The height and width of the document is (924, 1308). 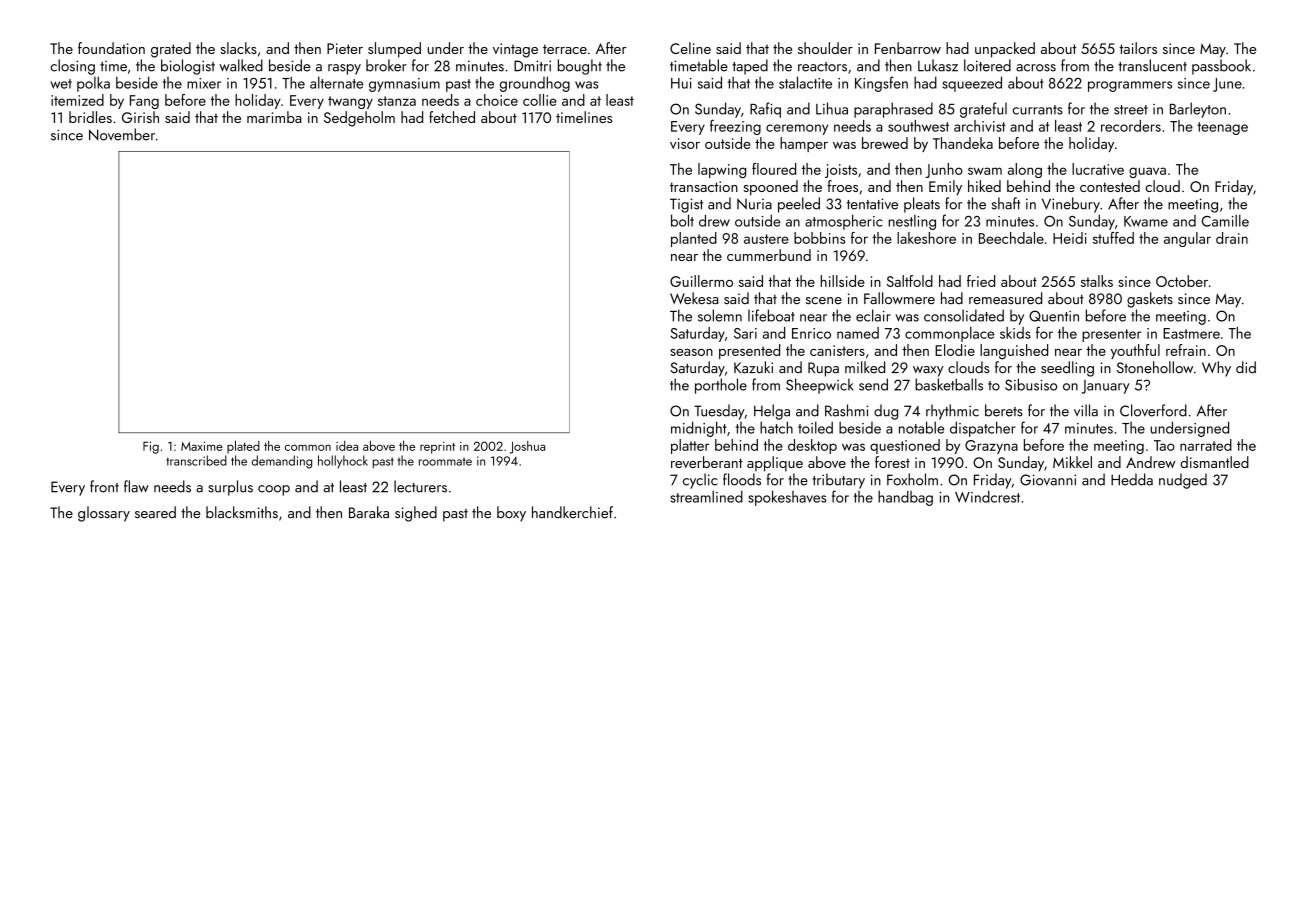 I want to click on porthole, so click(x=721, y=386).
